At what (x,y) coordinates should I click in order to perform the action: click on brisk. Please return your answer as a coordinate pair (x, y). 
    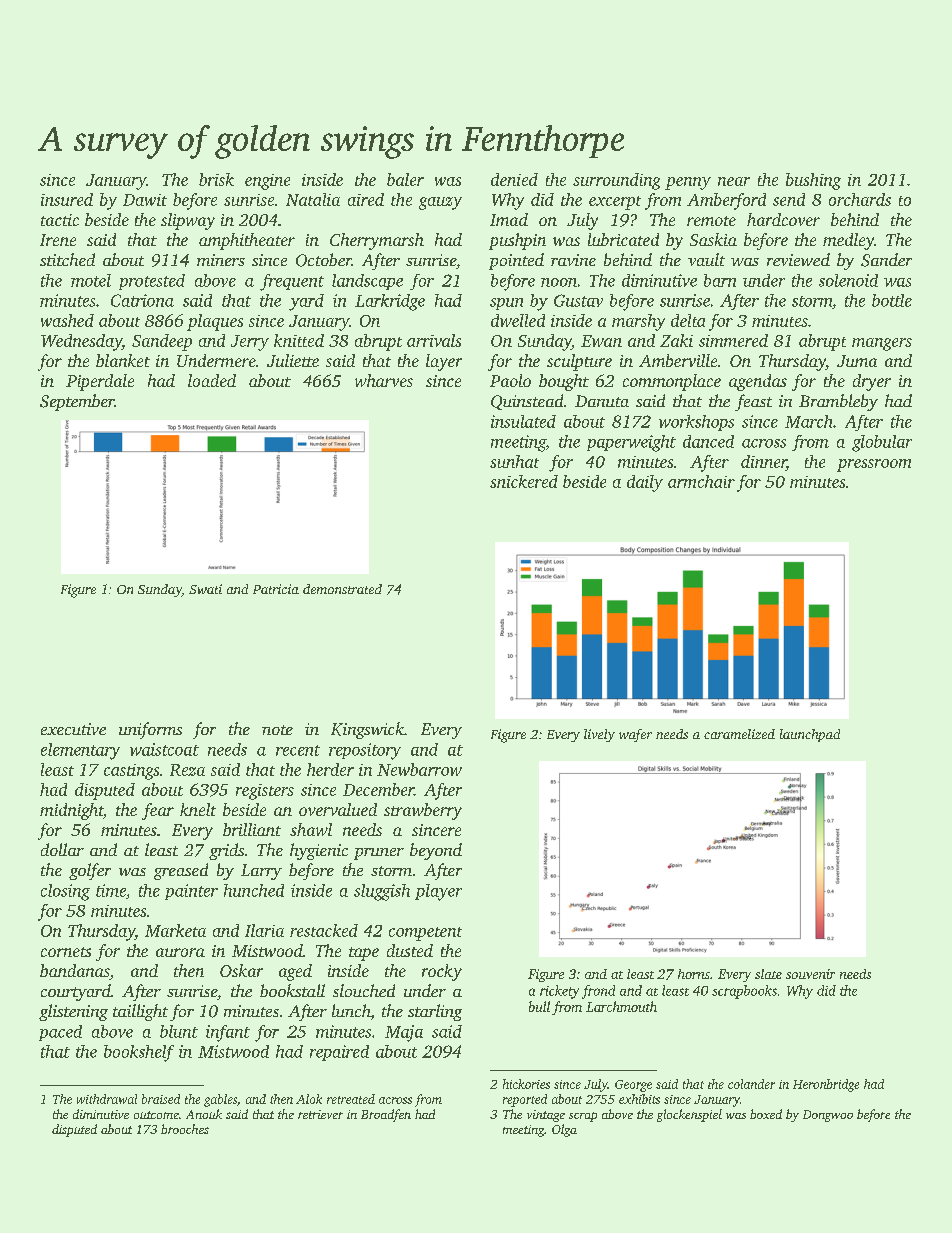
    Looking at the image, I should click on (216, 179).
